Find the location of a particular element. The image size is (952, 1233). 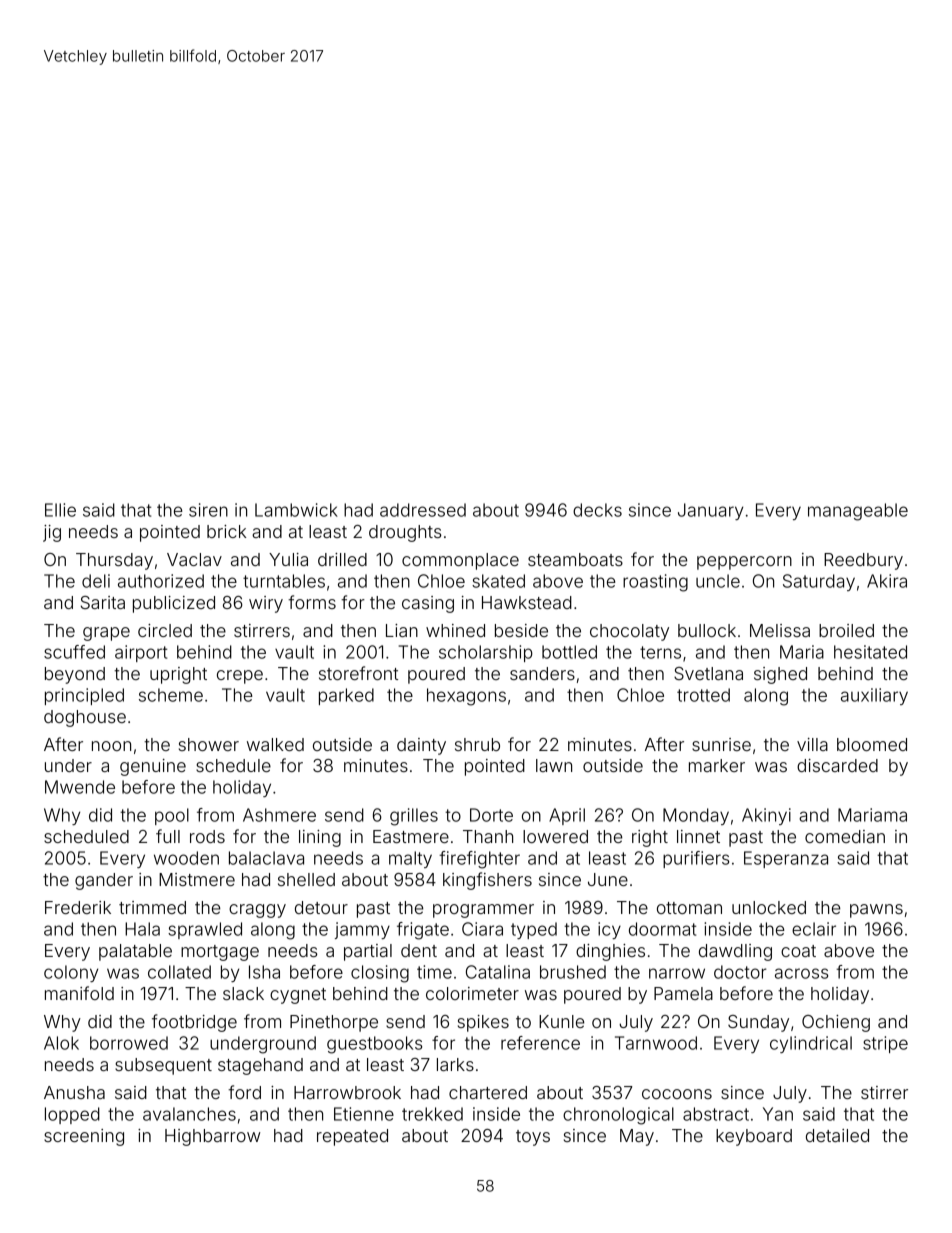

Vaclav is located at coordinates (194, 559).
